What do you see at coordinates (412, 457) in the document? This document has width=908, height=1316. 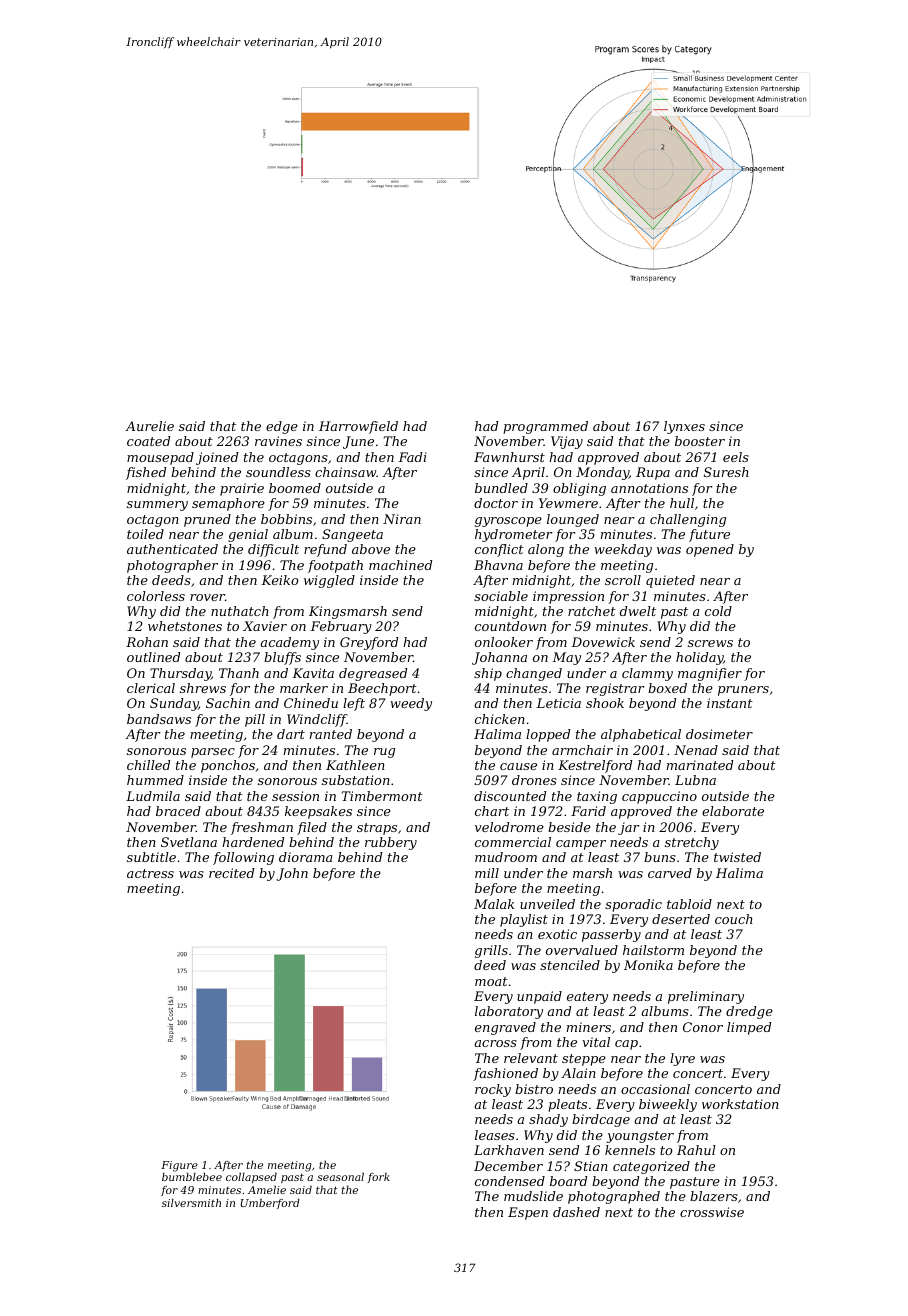 I see `Fadi` at bounding box center [412, 457].
